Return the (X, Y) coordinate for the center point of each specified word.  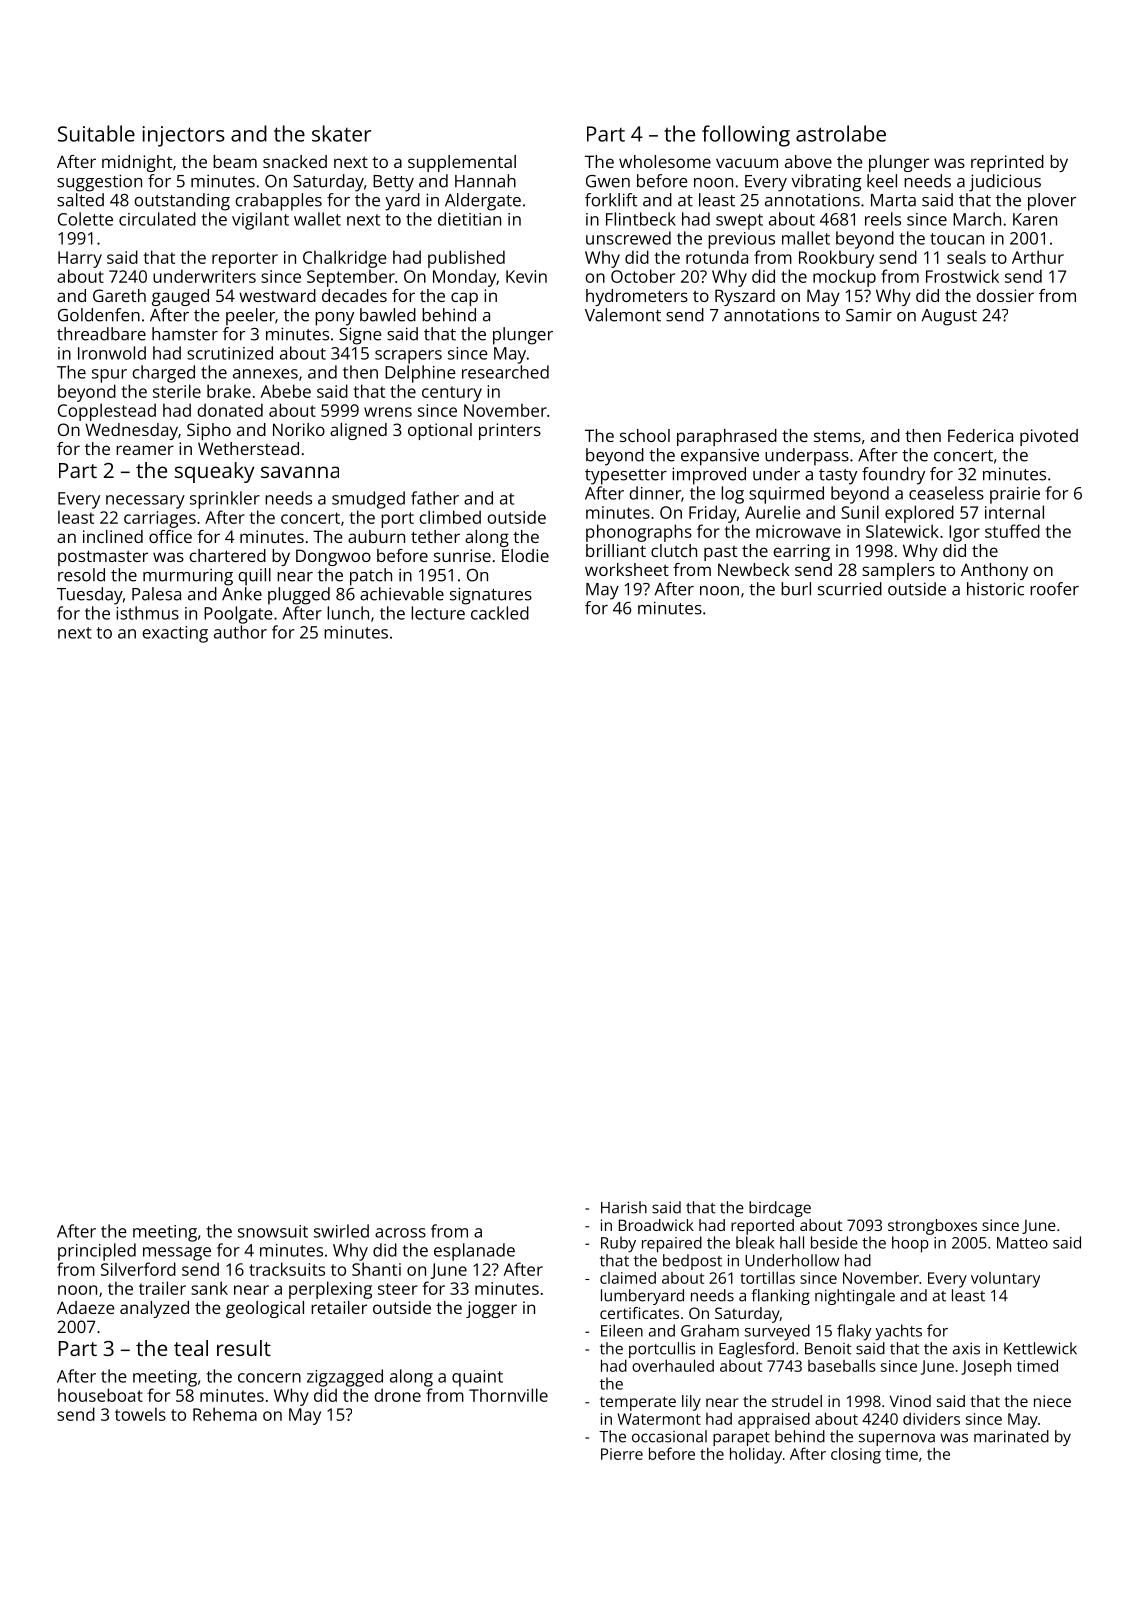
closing (856, 1455)
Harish (624, 1207)
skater (341, 133)
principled (97, 1252)
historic (995, 589)
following (746, 136)
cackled (500, 613)
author (240, 632)
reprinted (1007, 163)
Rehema (225, 1414)
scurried (850, 589)
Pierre (622, 1454)
